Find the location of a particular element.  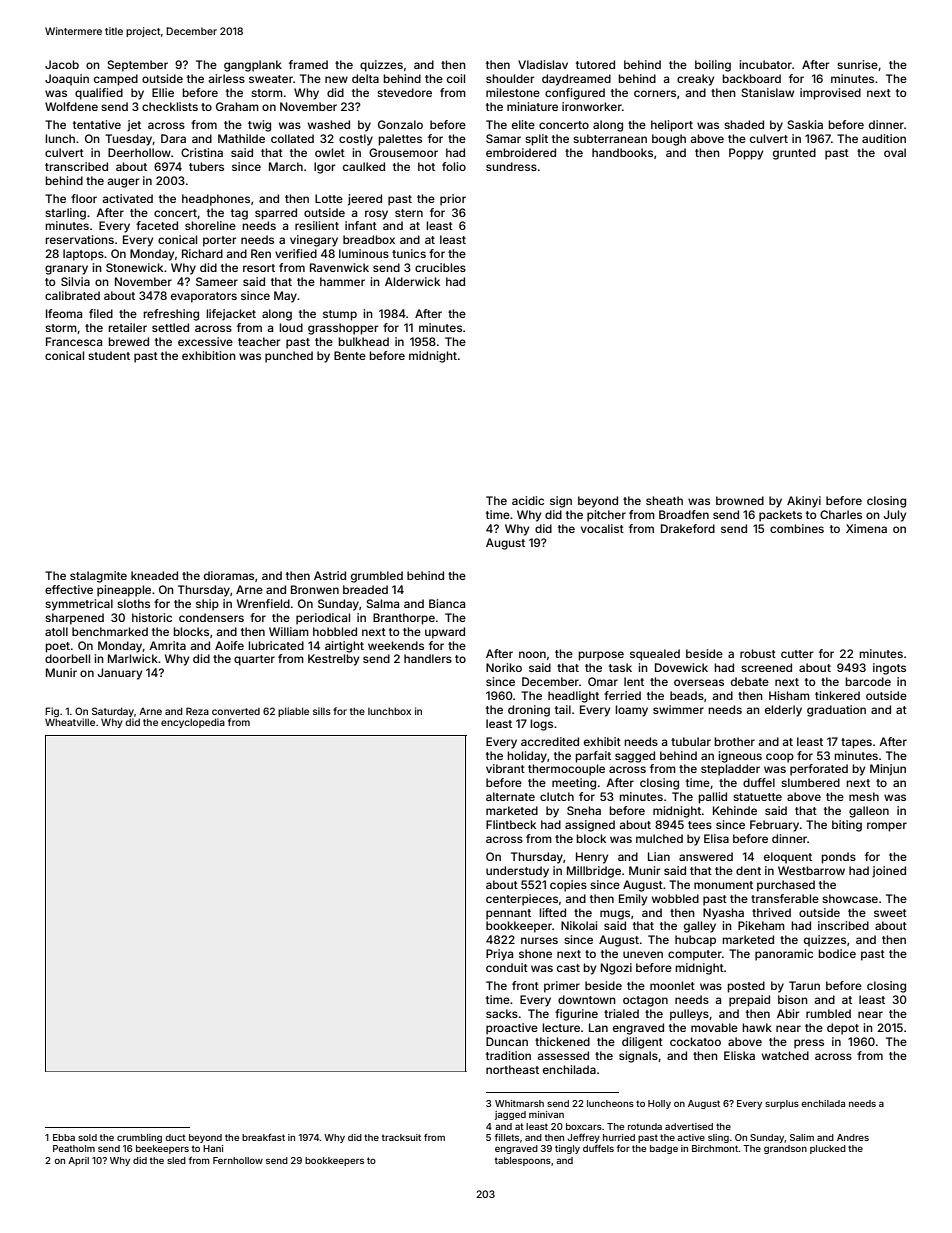

nurses is located at coordinates (539, 940).
